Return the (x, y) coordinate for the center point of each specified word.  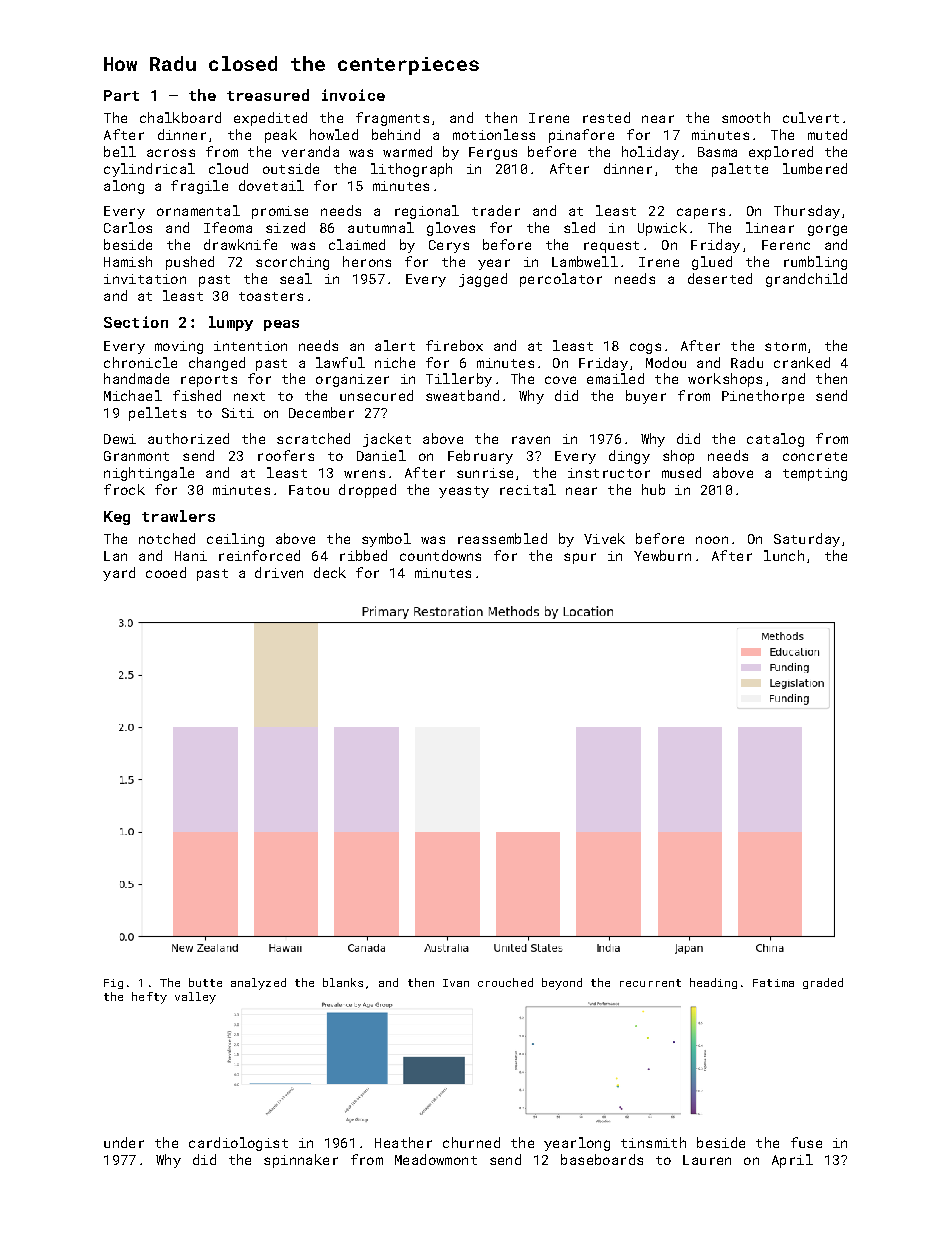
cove (560, 380)
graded (823, 983)
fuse (806, 1142)
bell (120, 151)
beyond (562, 984)
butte (205, 982)
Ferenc (786, 245)
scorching (292, 263)
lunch (784, 555)
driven (279, 572)
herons (367, 261)
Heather (403, 1142)
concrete (815, 456)
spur (580, 558)
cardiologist (238, 1144)
